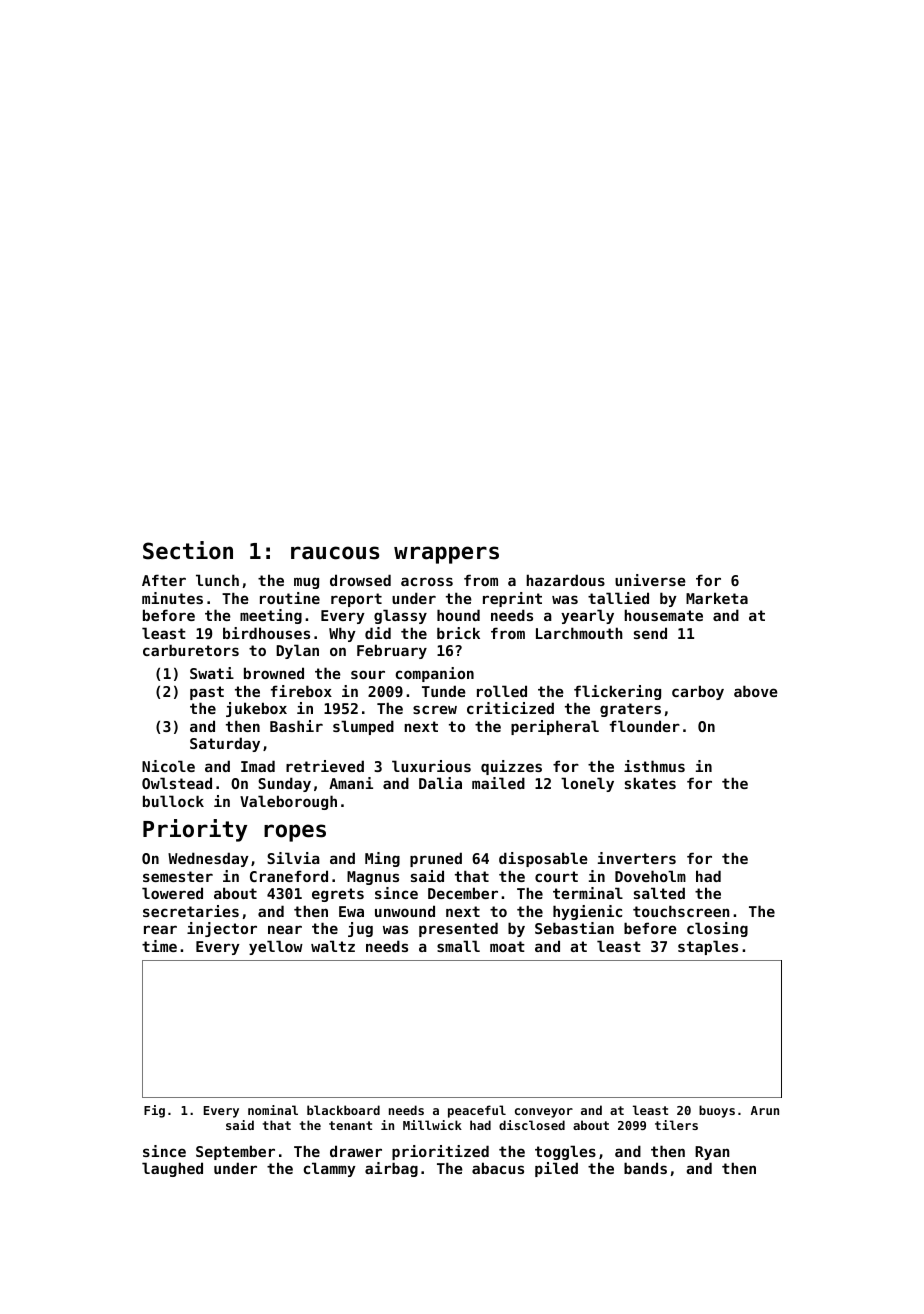 The image size is (924, 1314). What do you see at coordinates (458, 946) in the image?
I see `small` at bounding box center [458, 946].
